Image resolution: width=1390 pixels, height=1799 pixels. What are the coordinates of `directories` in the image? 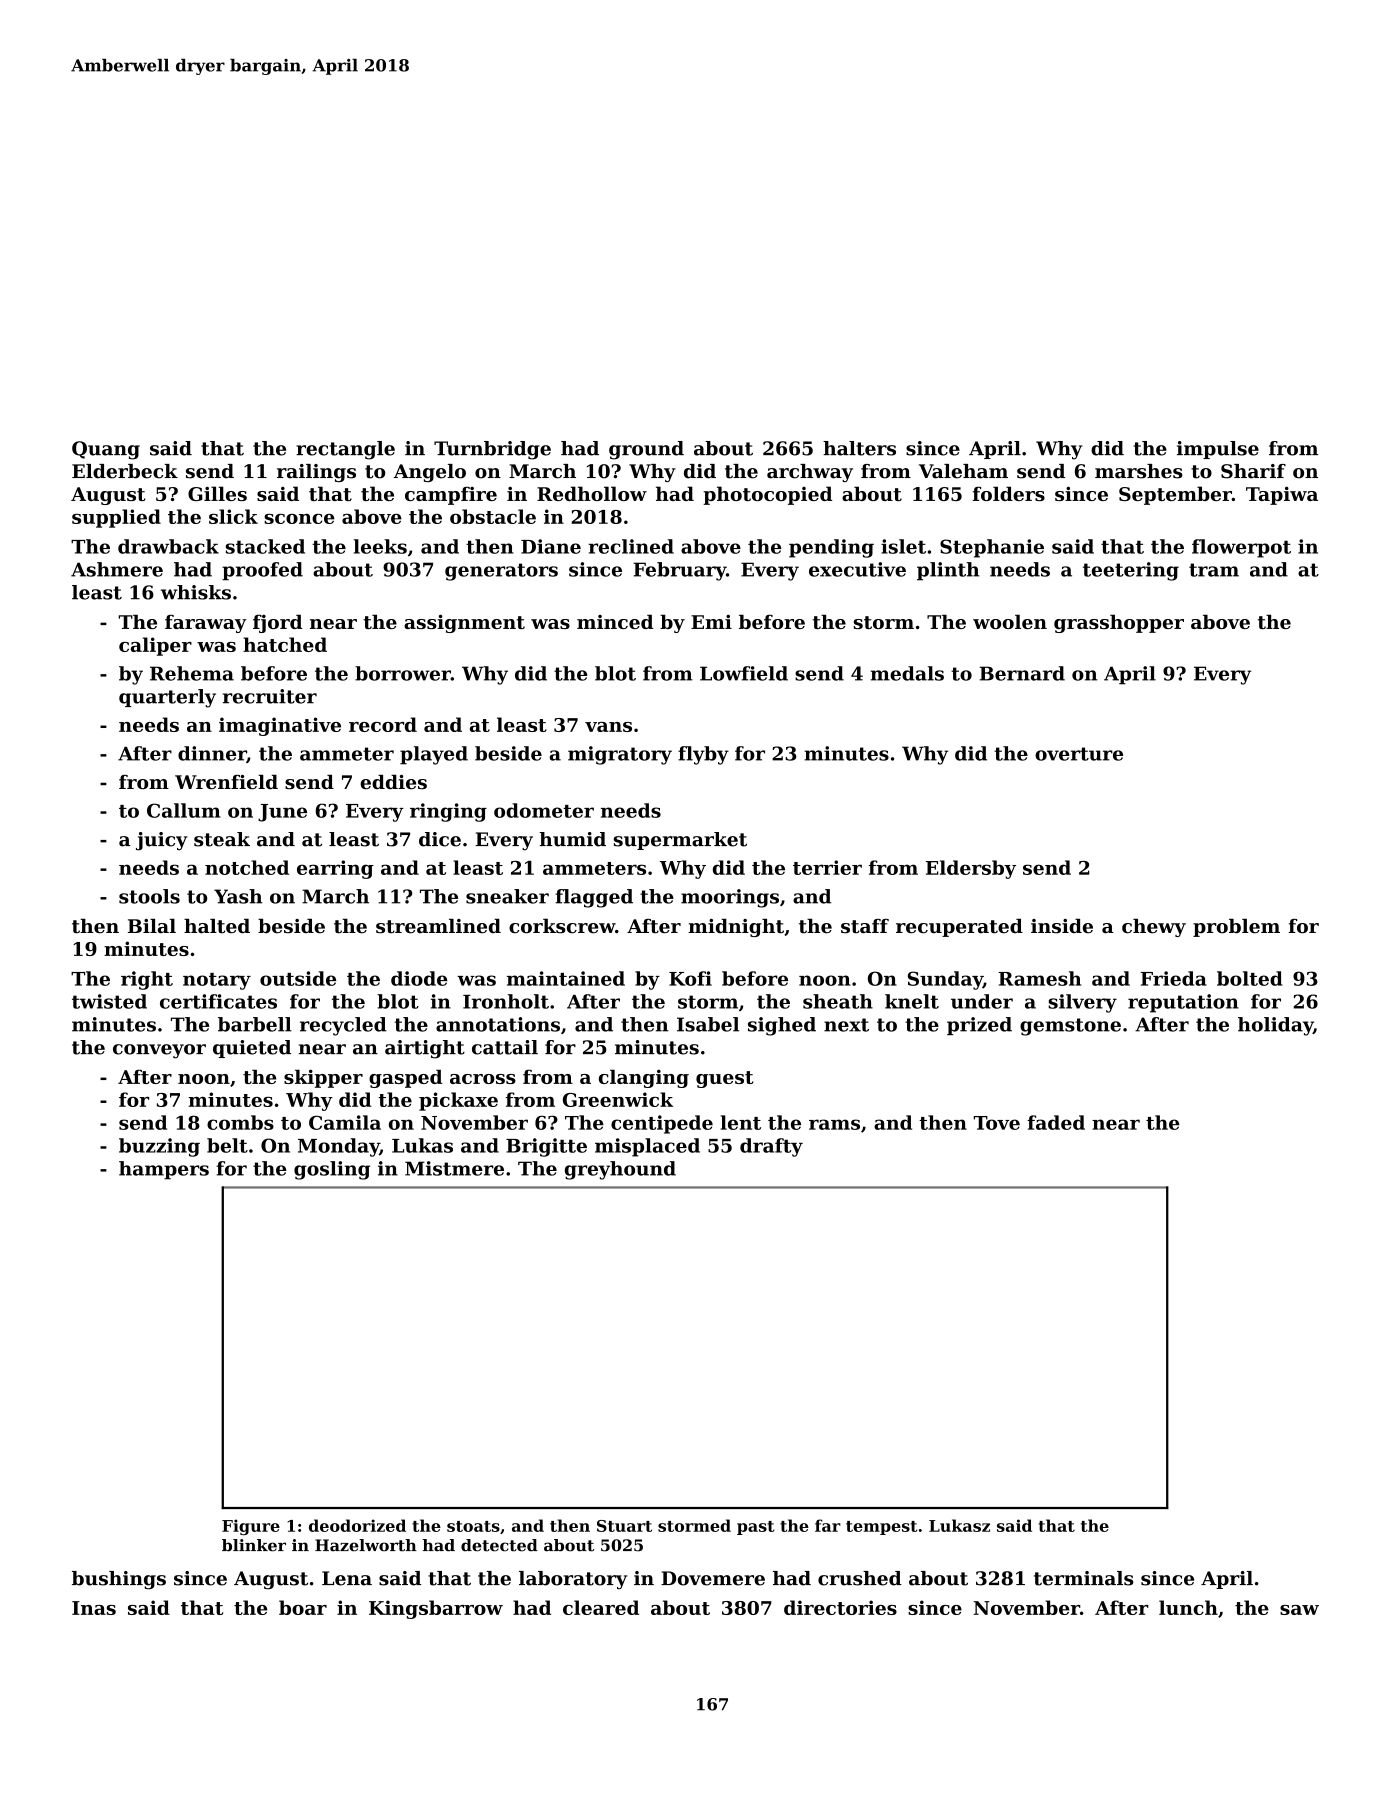 It's located at (840, 1607).
